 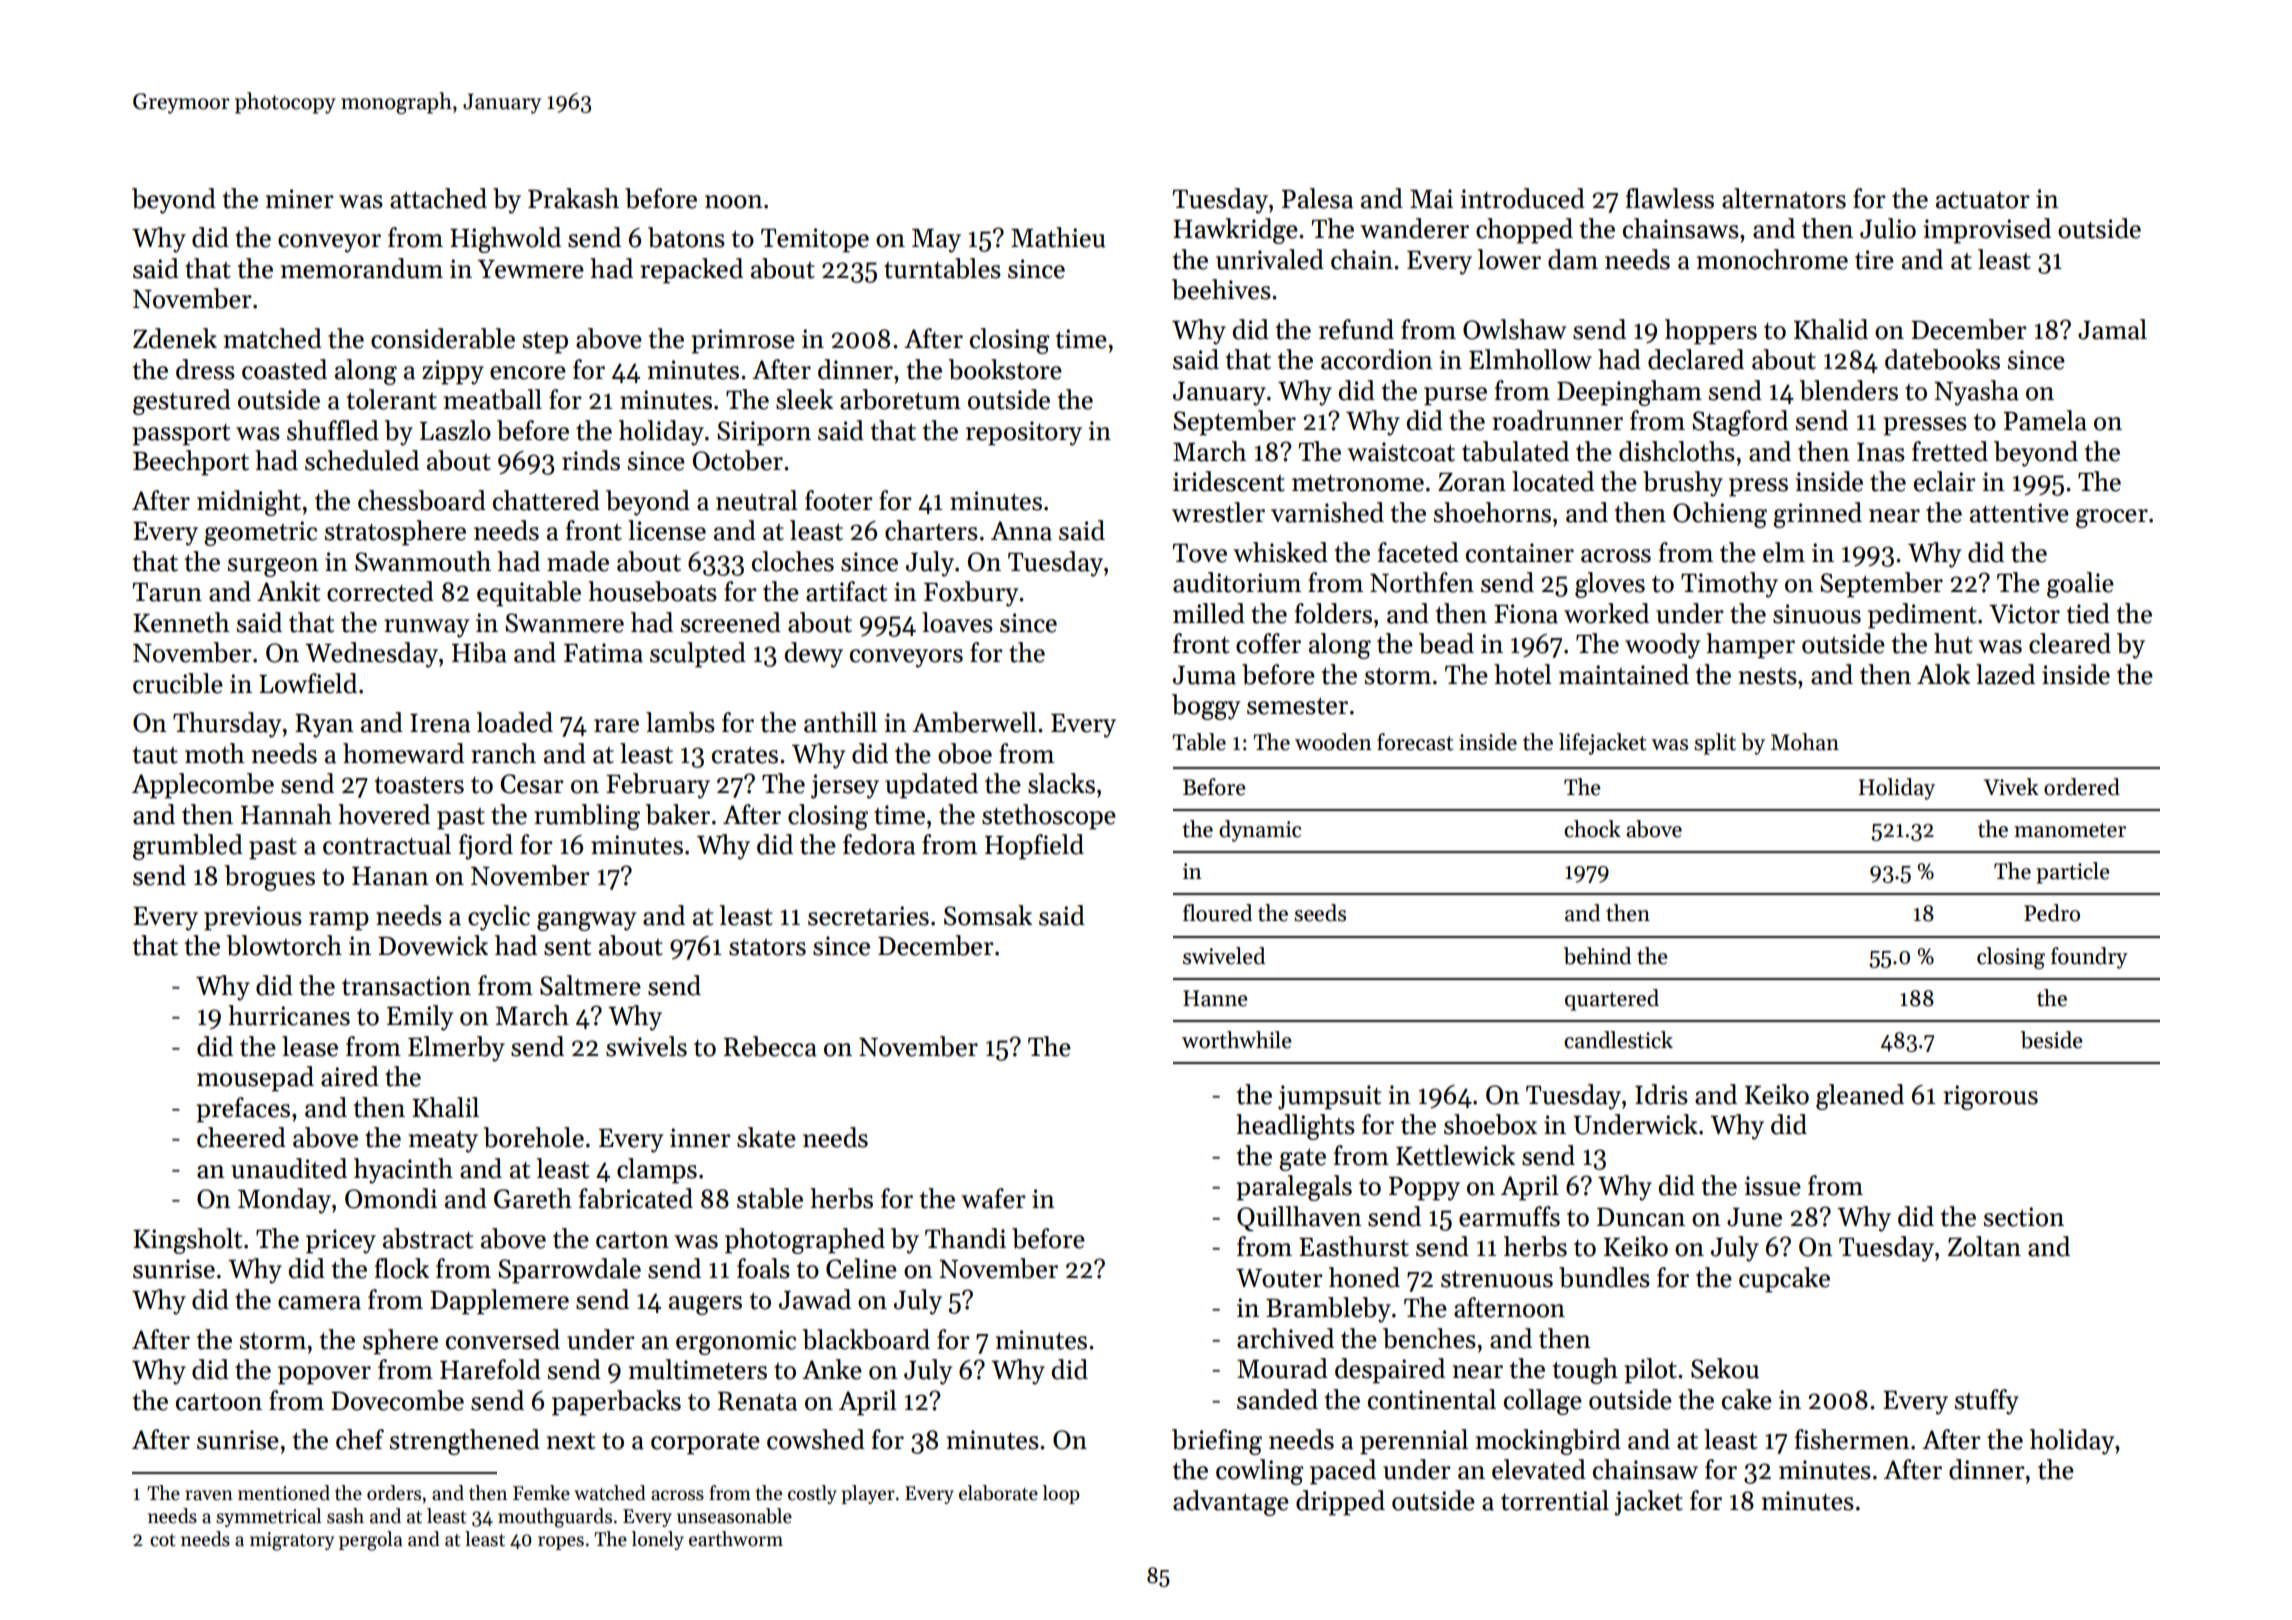 What do you see at coordinates (1282, 1368) in the image?
I see `Mourad` at bounding box center [1282, 1368].
